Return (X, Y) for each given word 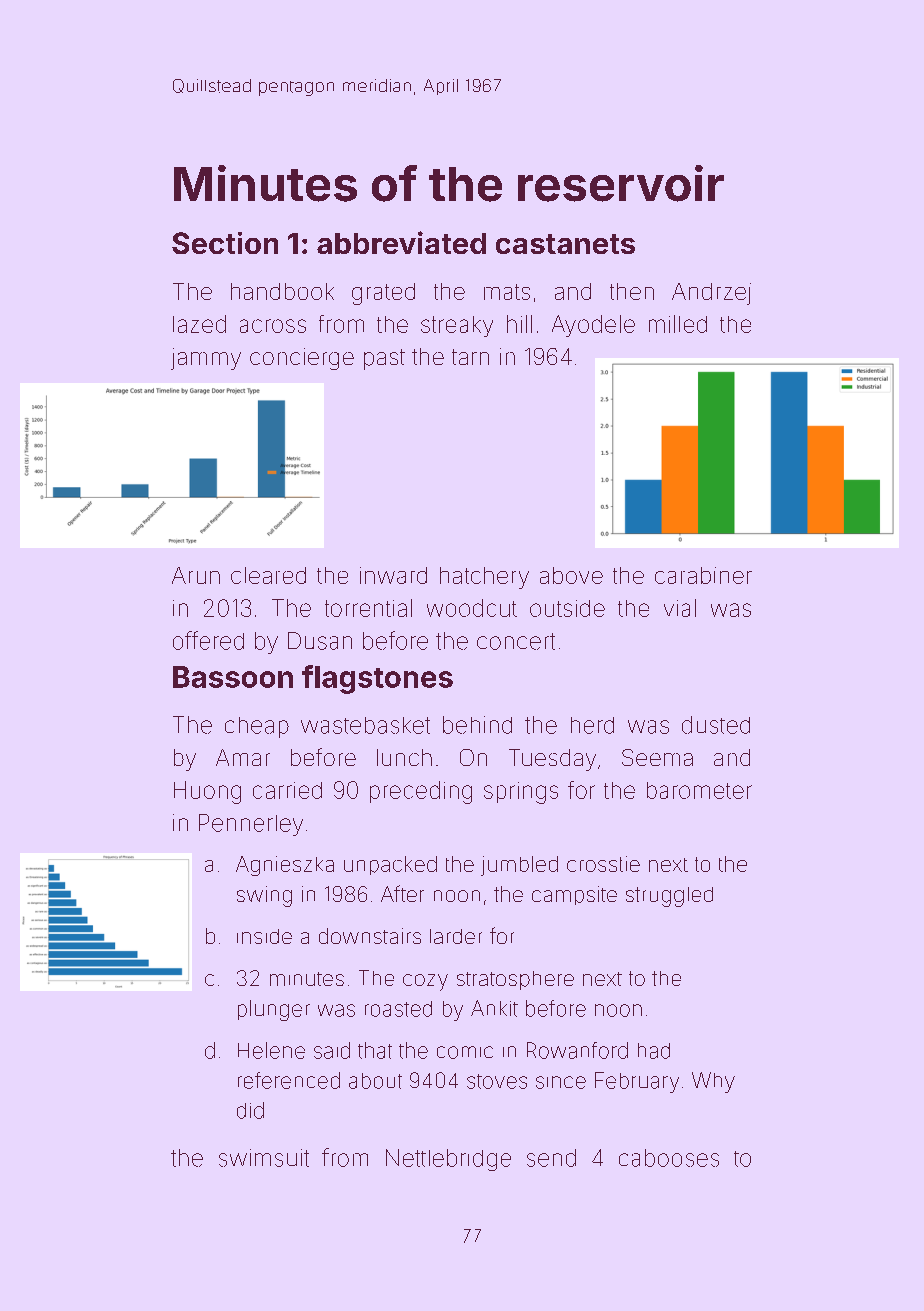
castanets (565, 244)
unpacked (390, 865)
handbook (282, 291)
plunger (274, 1010)
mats (507, 292)
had (654, 1051)
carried (287, 790)
